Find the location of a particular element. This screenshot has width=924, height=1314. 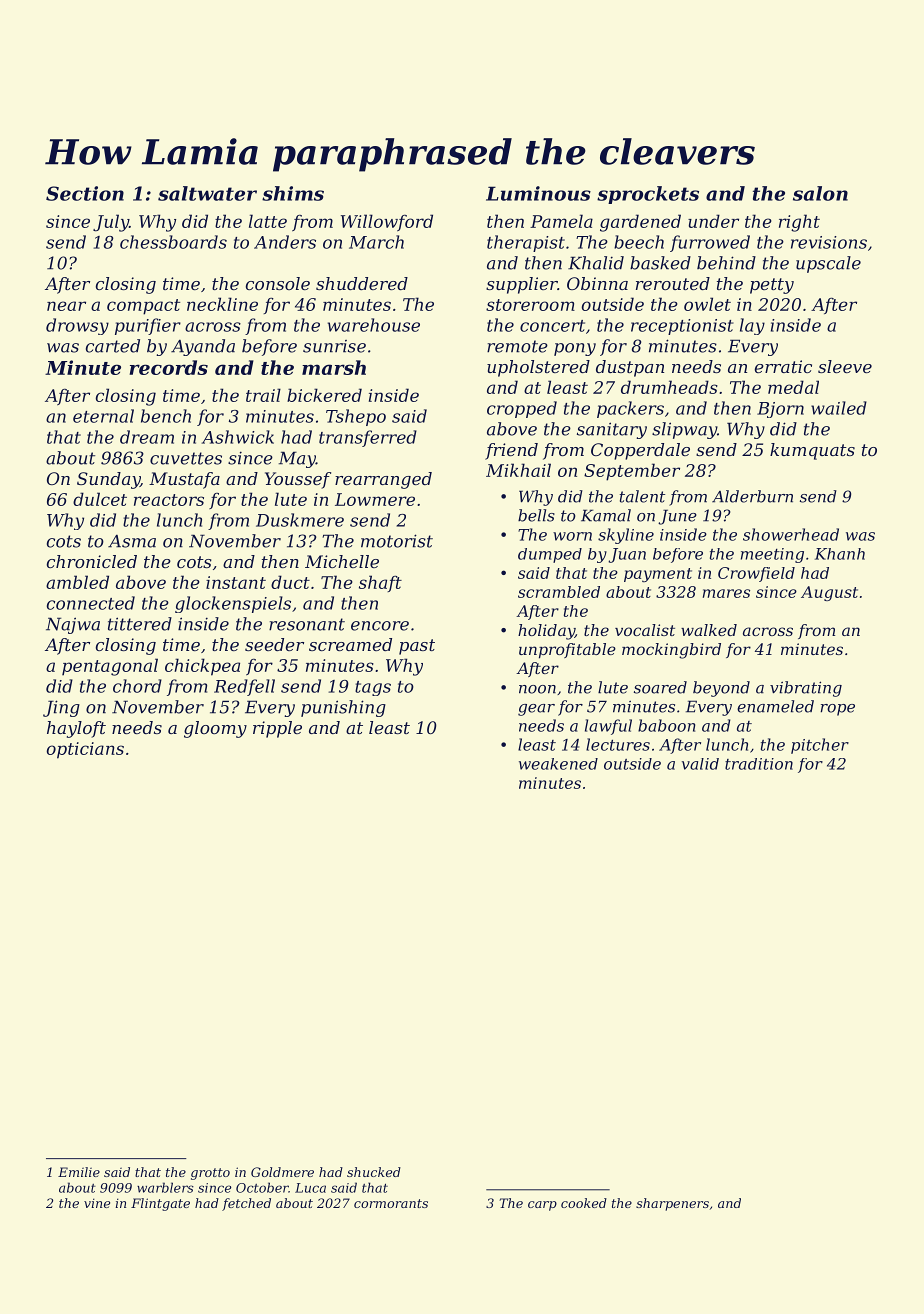

Asma is located at coordinates (132, 541).
